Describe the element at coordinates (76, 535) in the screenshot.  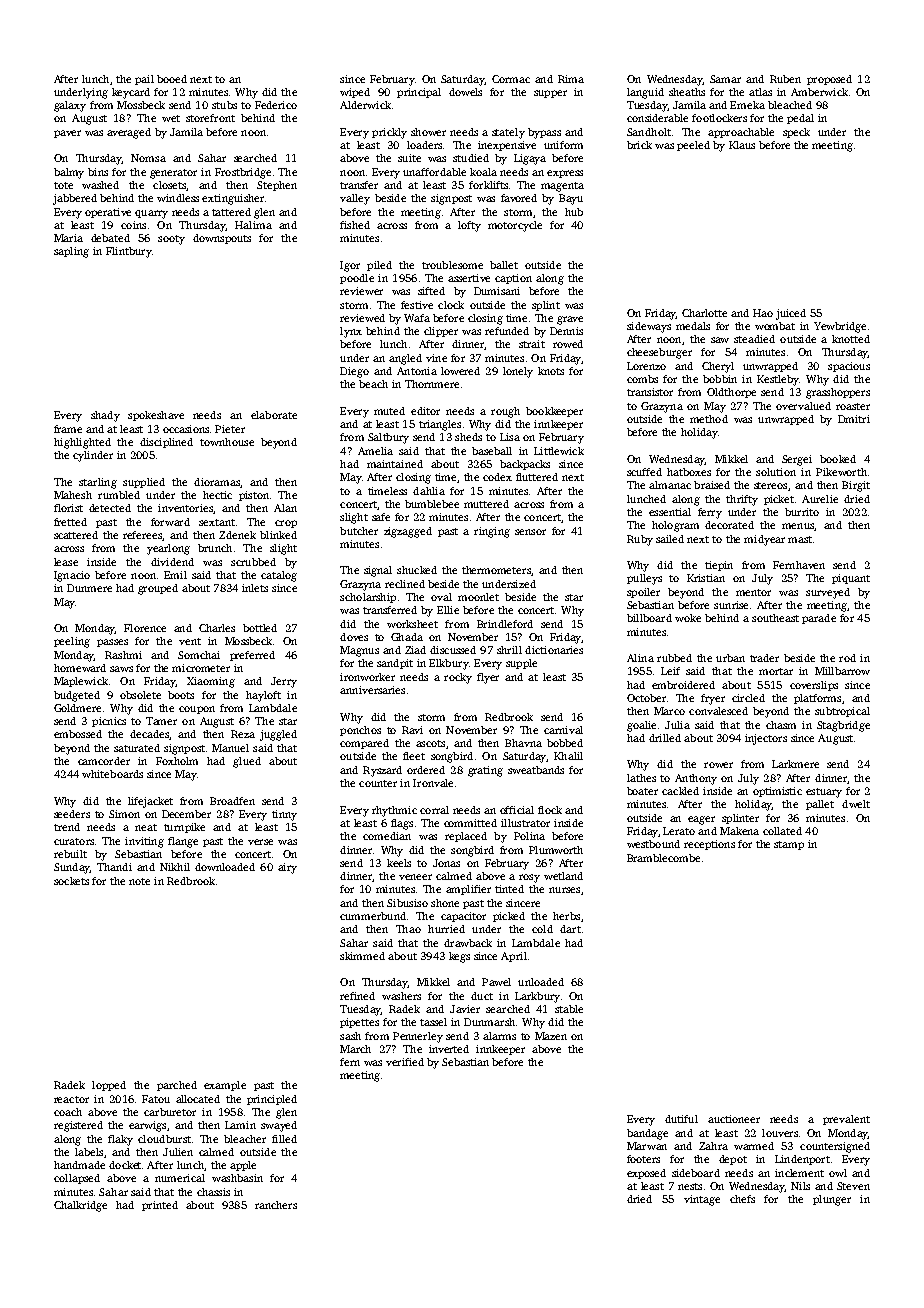
I see `scattered` at that location.
